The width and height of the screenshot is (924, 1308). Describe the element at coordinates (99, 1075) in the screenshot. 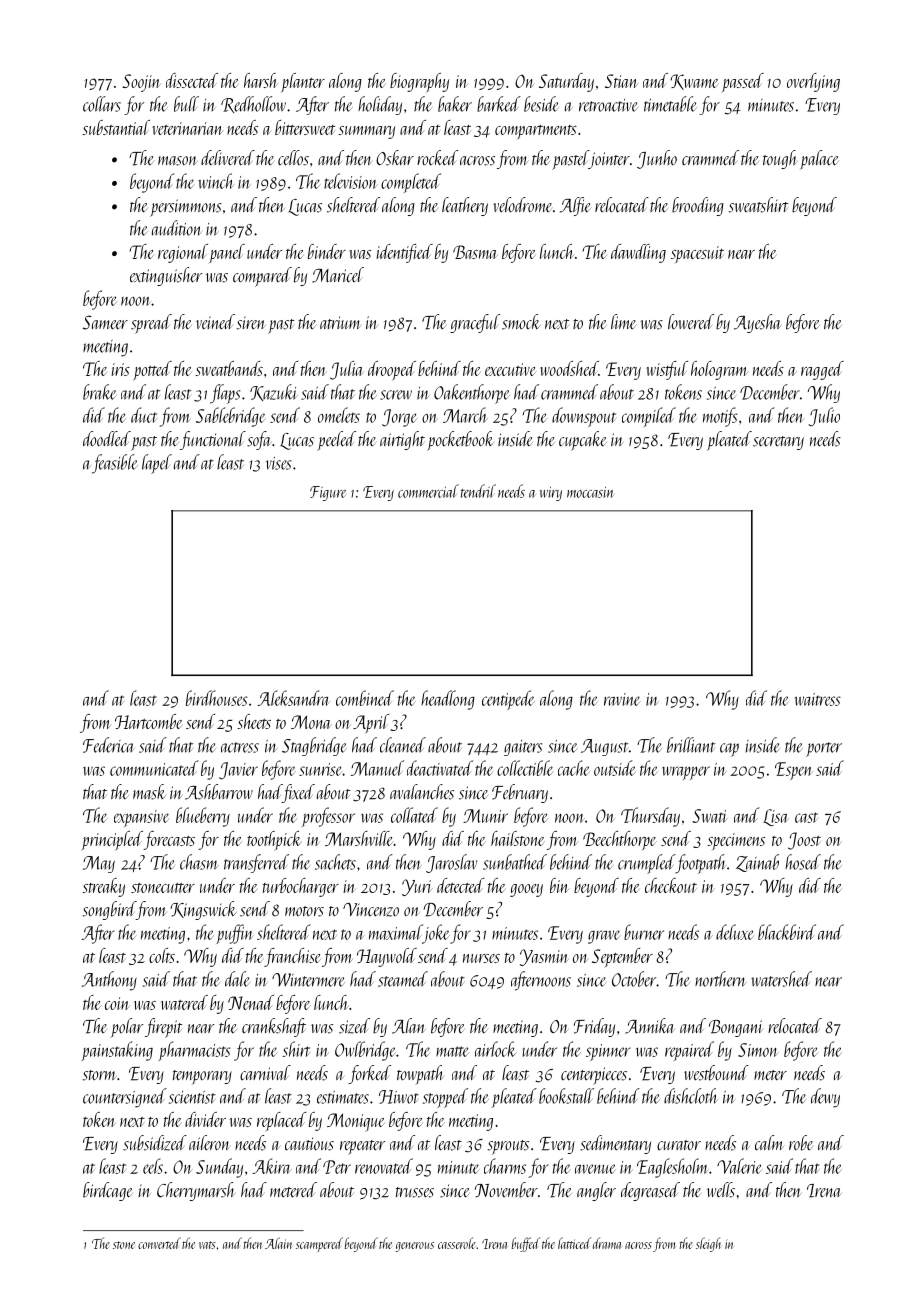

I see `storm` at that location.
